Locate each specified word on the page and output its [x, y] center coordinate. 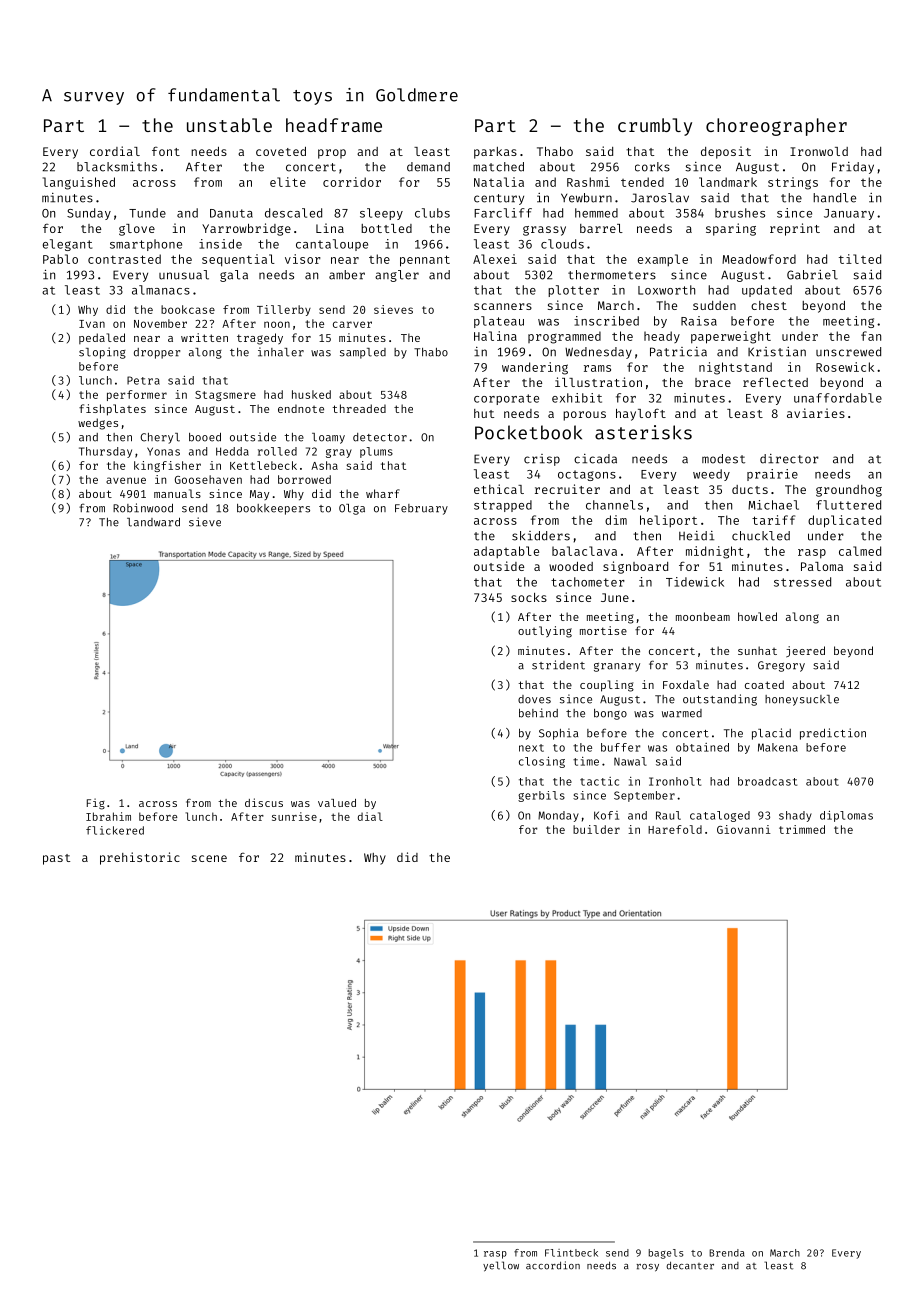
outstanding [720, 700]
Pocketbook [528, 432]
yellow [501, 1266]
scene [209, 858]
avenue [126, 480]
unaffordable [838, 398]
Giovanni [744, 829]
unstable [229, 125]
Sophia [558, 734]
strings [793, 183]
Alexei [495, 259]
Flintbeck [571, 1253]
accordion [553, 1265]
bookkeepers [273, 509]
